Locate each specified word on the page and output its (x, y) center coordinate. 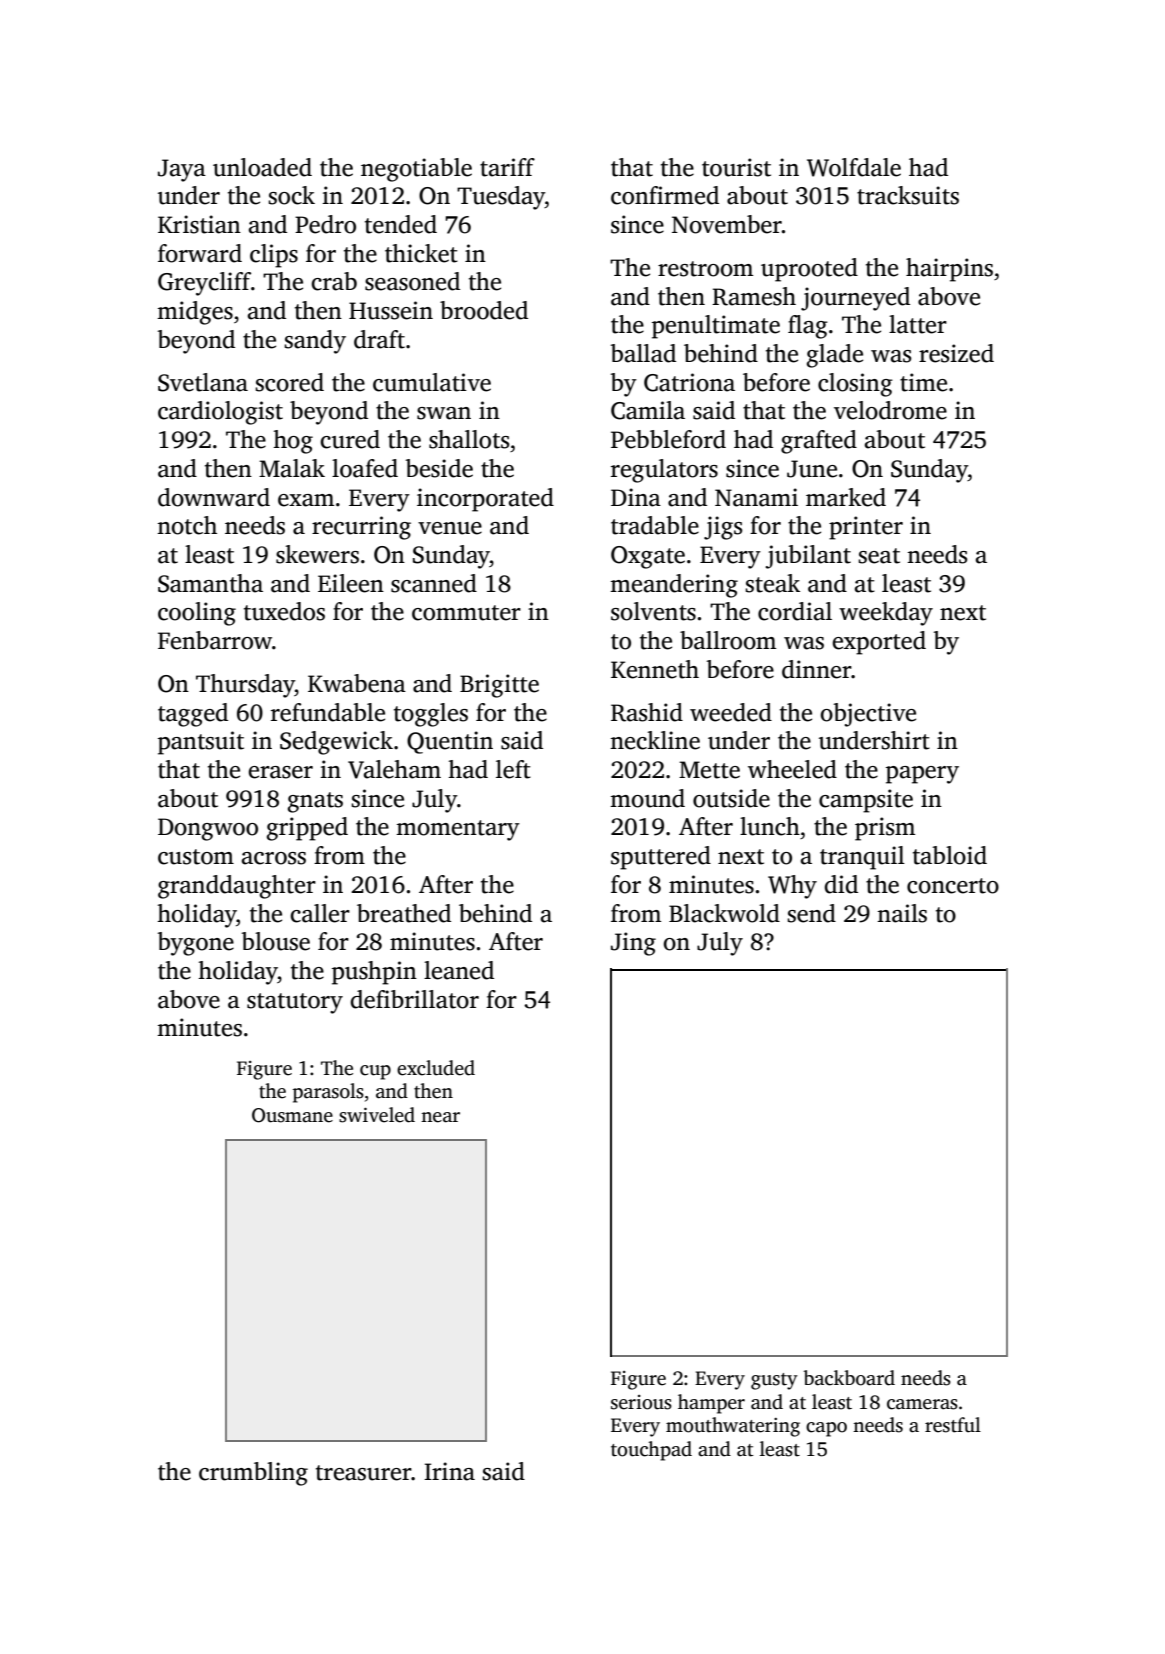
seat (879, 556)
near (440, 1117)
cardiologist (220, 413)
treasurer (364, 1473)
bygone (195, 944)
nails (902, 913)
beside (439, 468)
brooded (484, 310)
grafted (819, 442)
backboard (849, 1378)
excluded (436, 1068)
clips (274, 256)
